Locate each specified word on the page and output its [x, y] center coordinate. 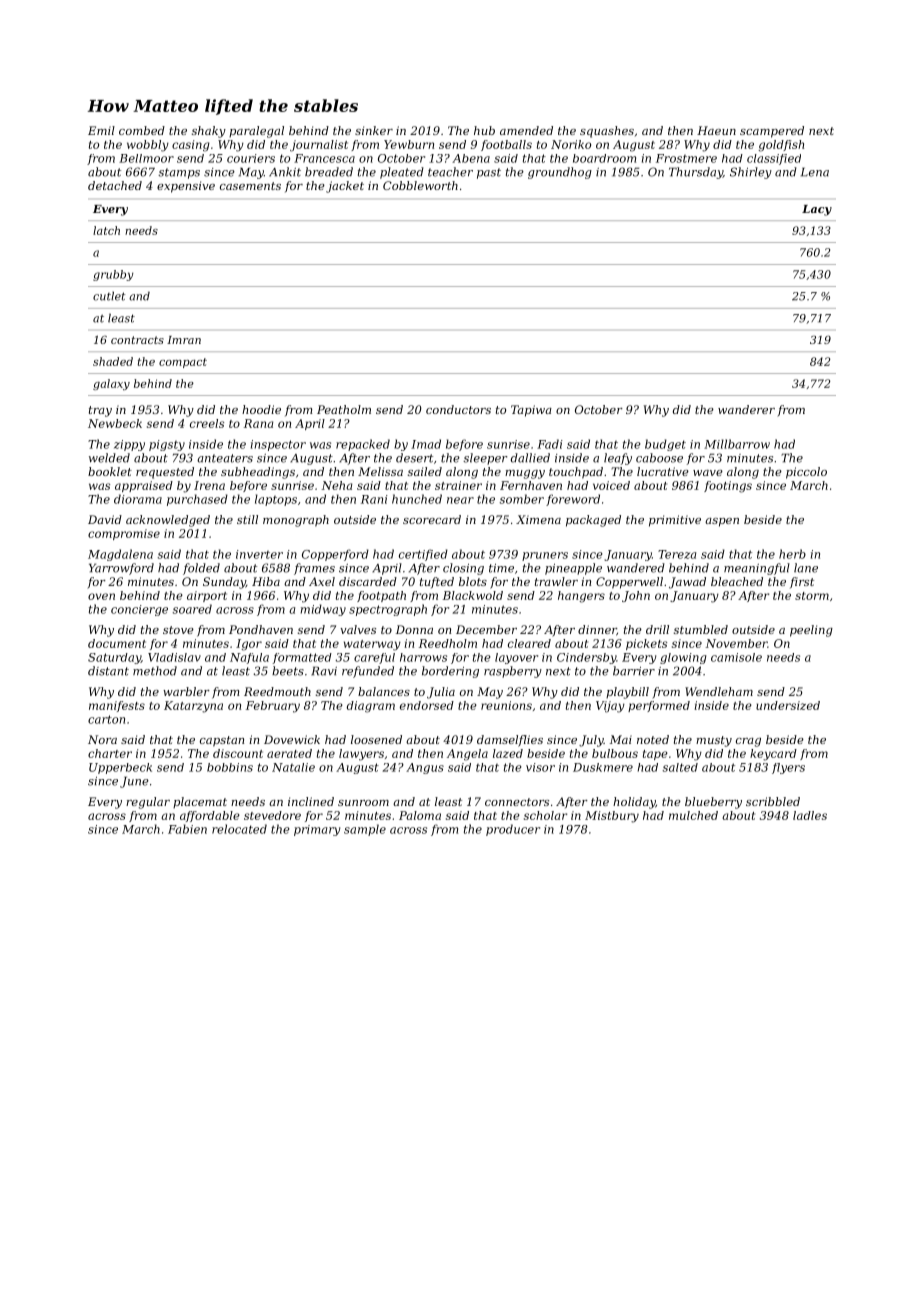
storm [812, 596]
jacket [345, 187]
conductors [458, 409]
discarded [368, 581]
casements [250, 186]
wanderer [746, 409]
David [105, 519]
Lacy [817, 210]
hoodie [261, 409]
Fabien [187, 829]
